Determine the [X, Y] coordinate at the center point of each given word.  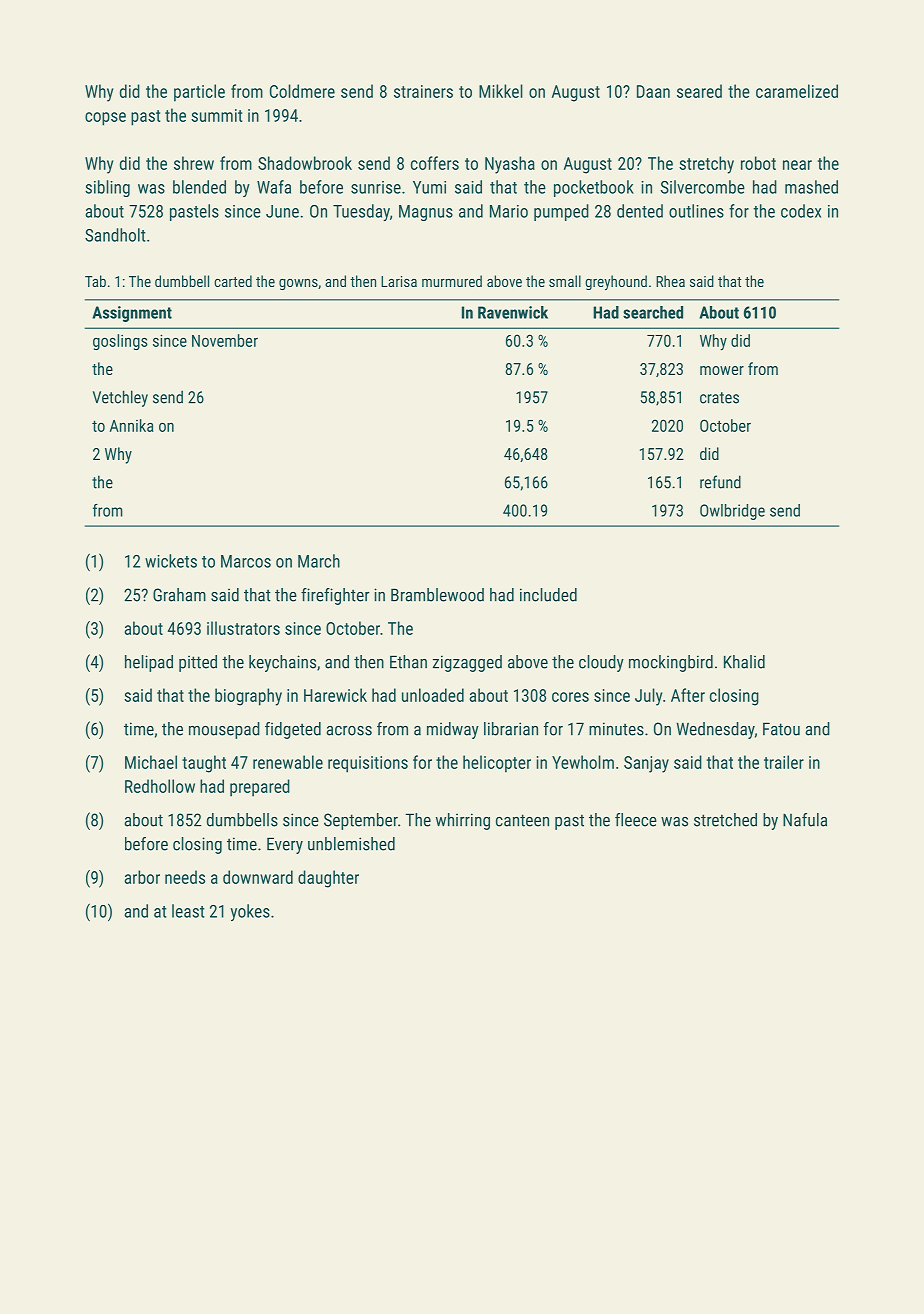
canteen [522, 820]
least [188, 911]
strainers [423, 91]
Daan [653, 91]
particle [199, 93]
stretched [725, 820]
